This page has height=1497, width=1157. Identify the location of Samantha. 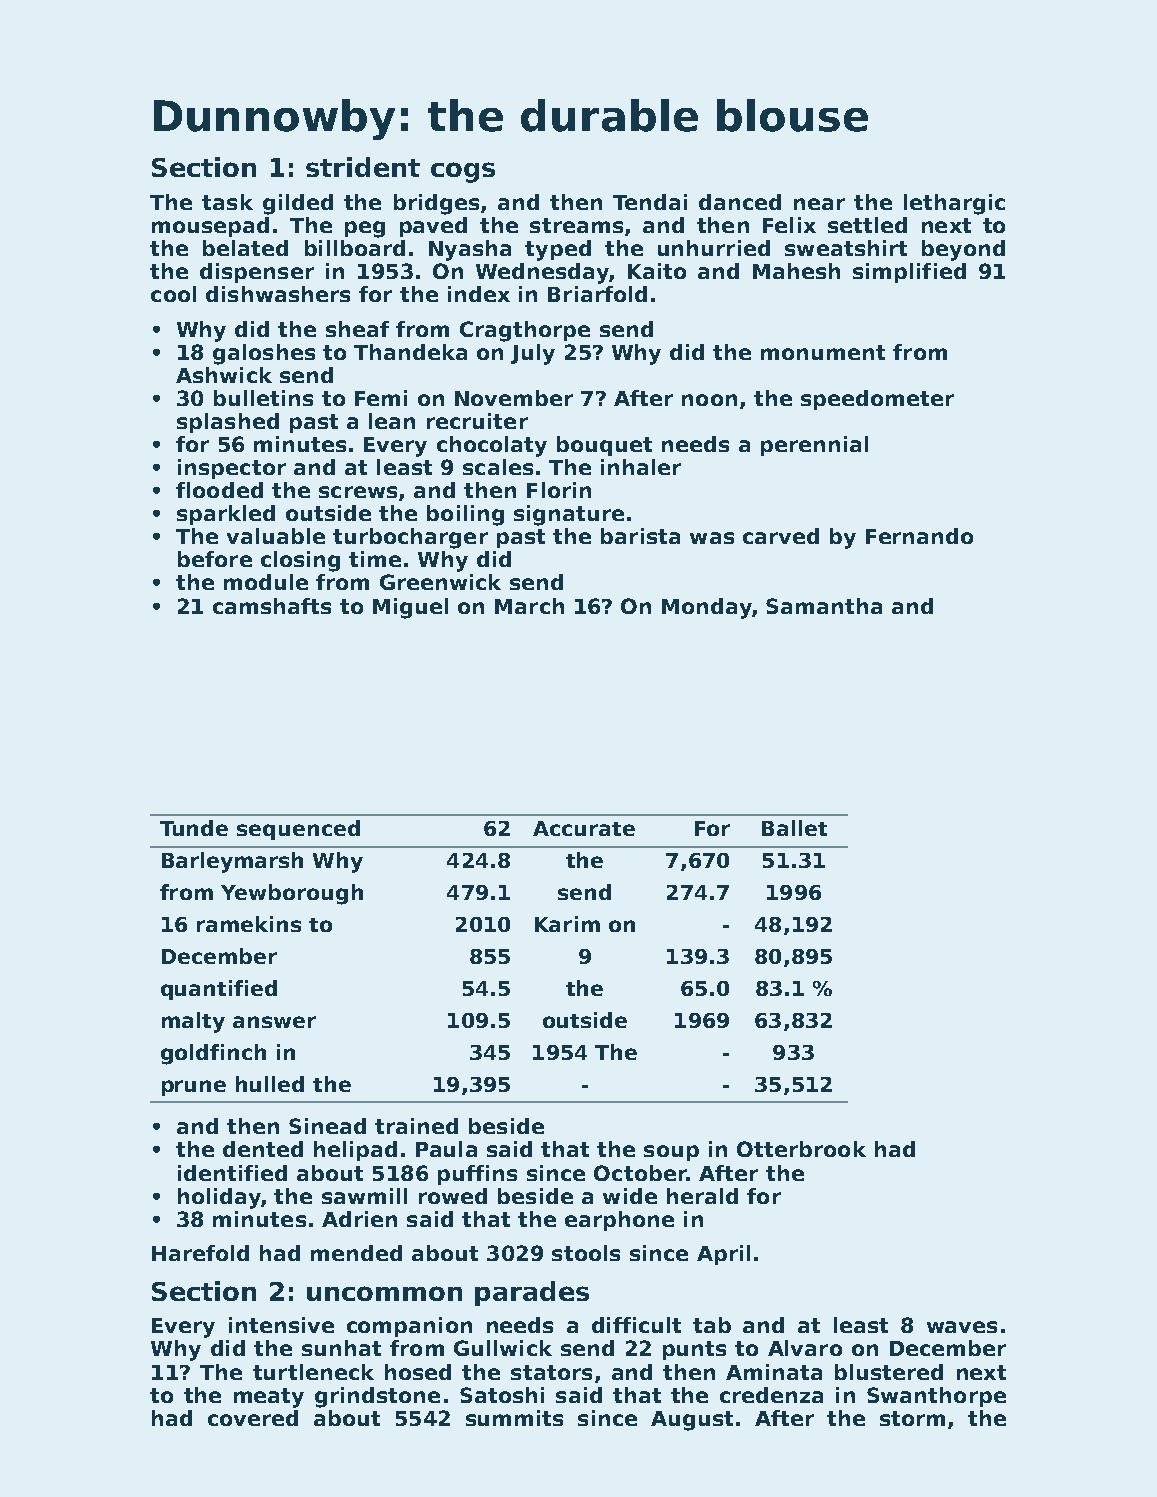
(824, 606).
